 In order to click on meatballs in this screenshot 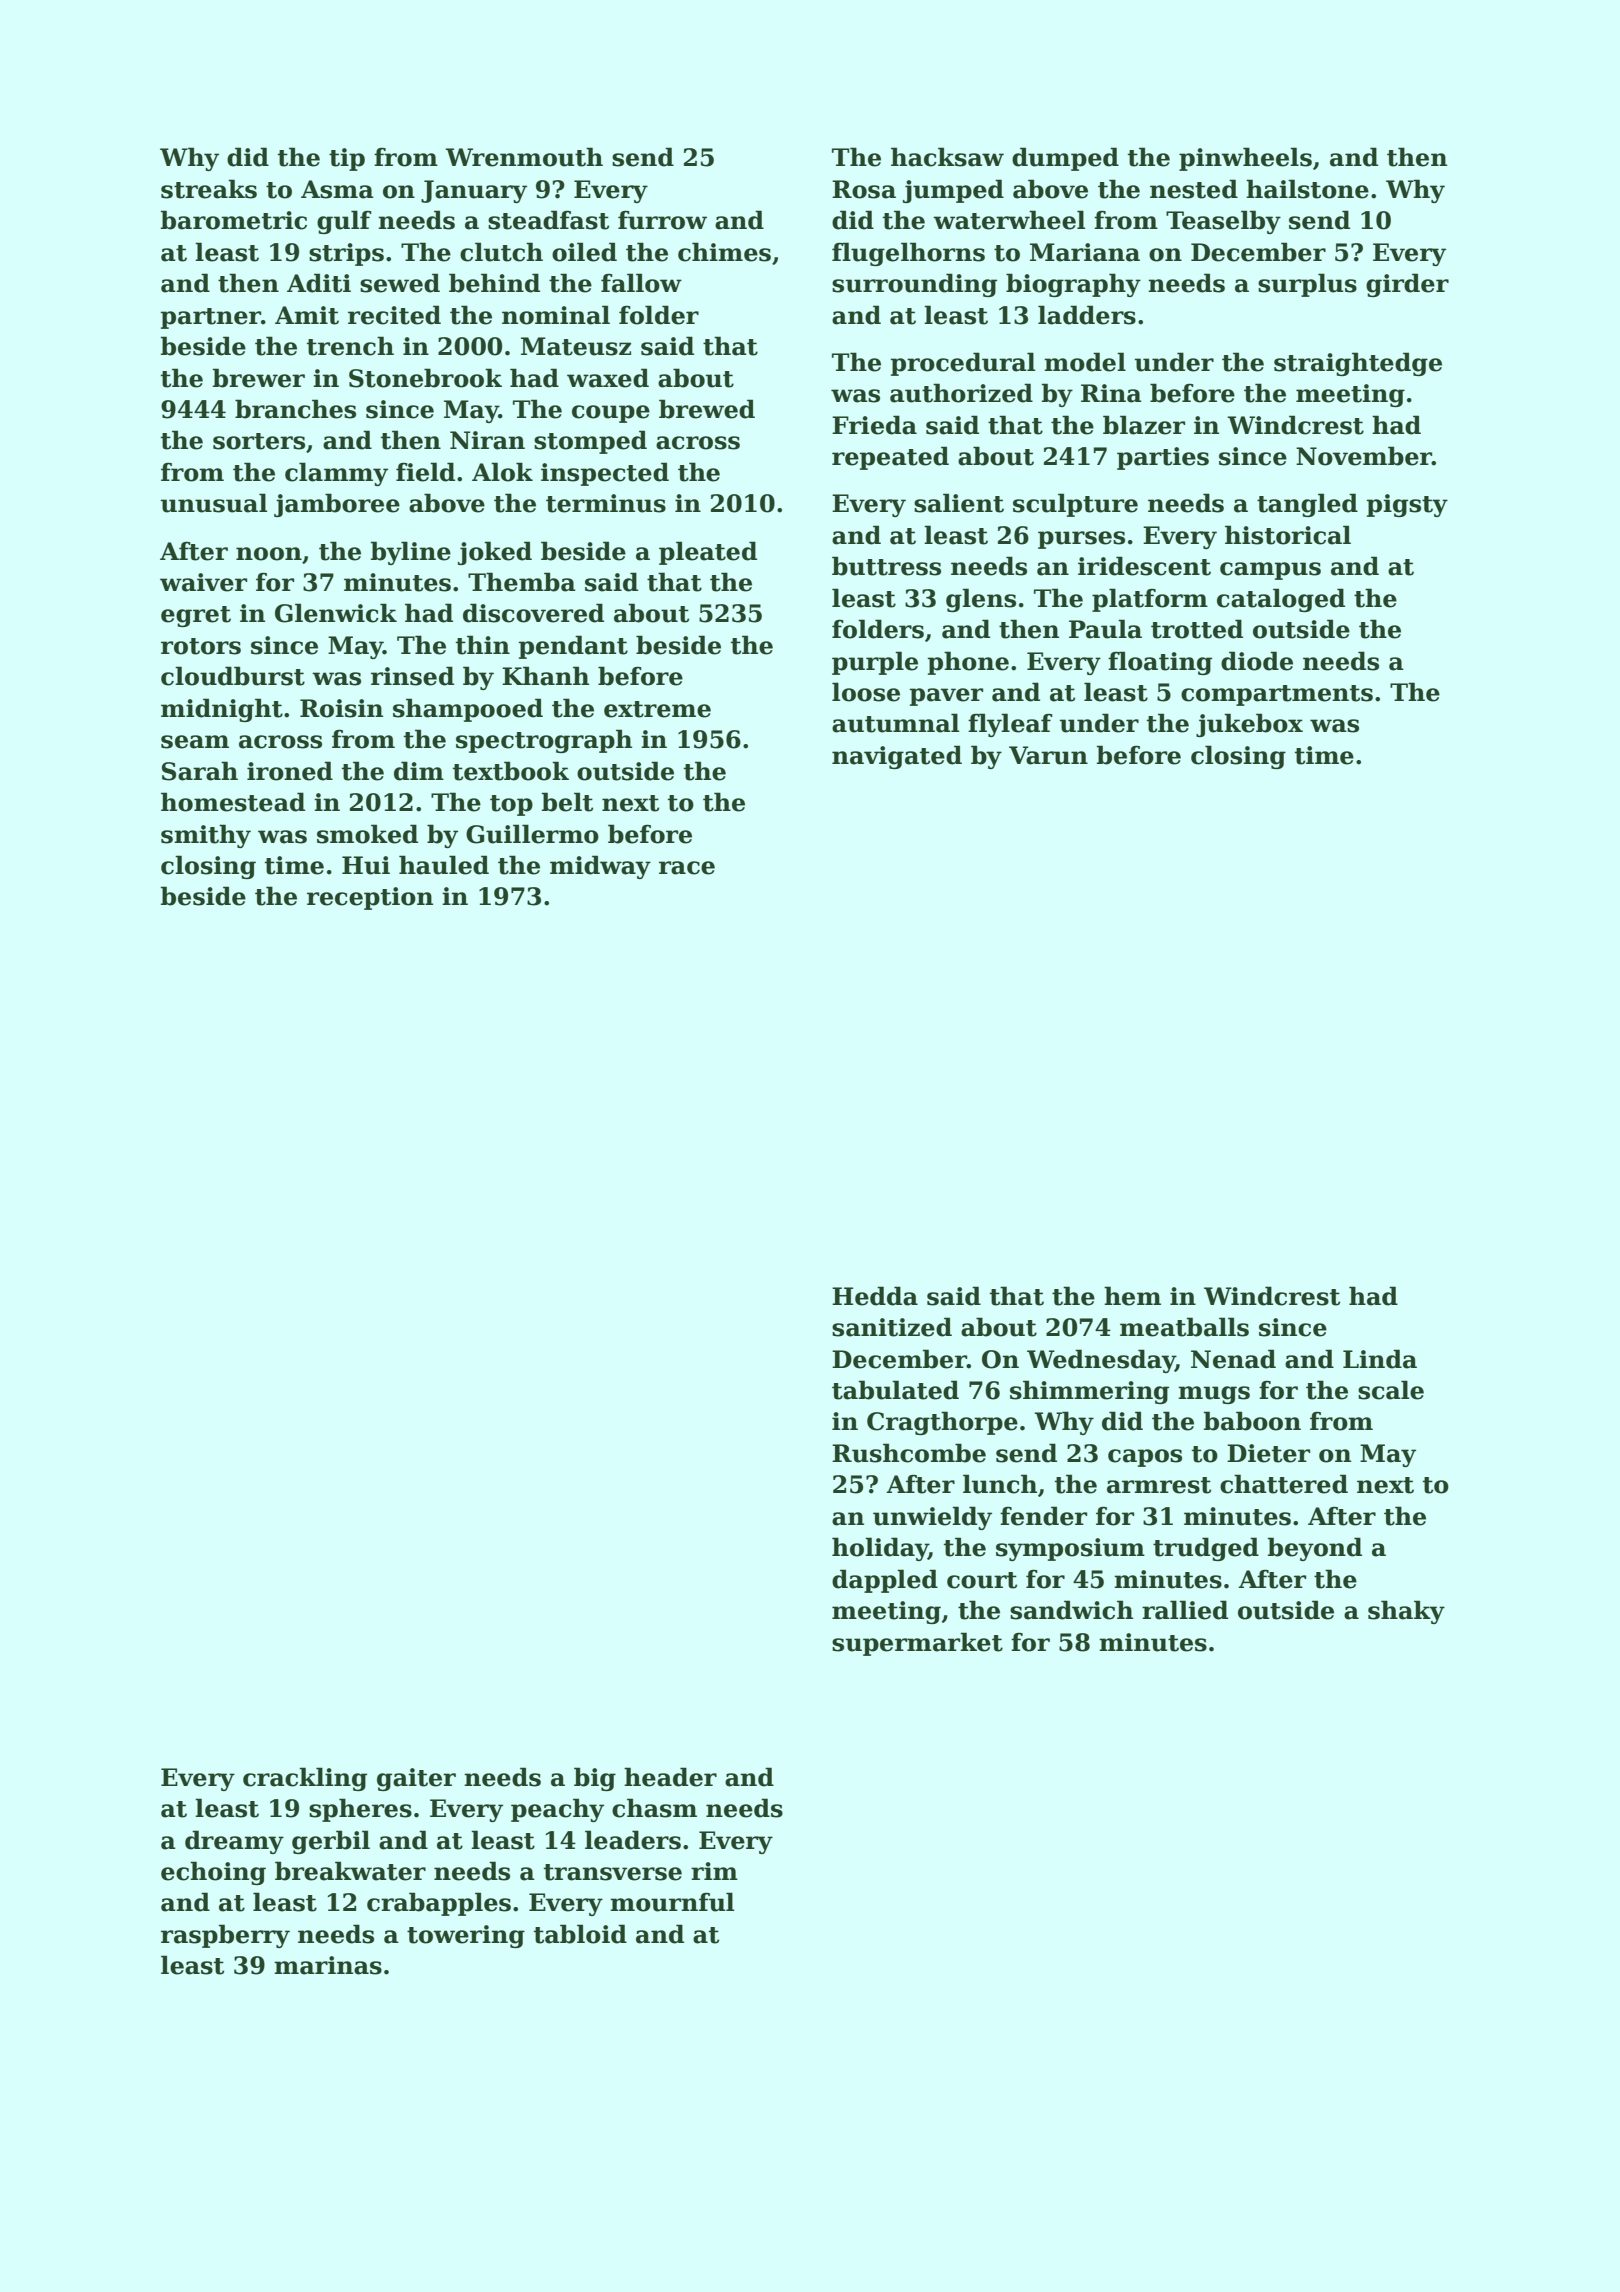, I will do `click(1184, 1327)`.
